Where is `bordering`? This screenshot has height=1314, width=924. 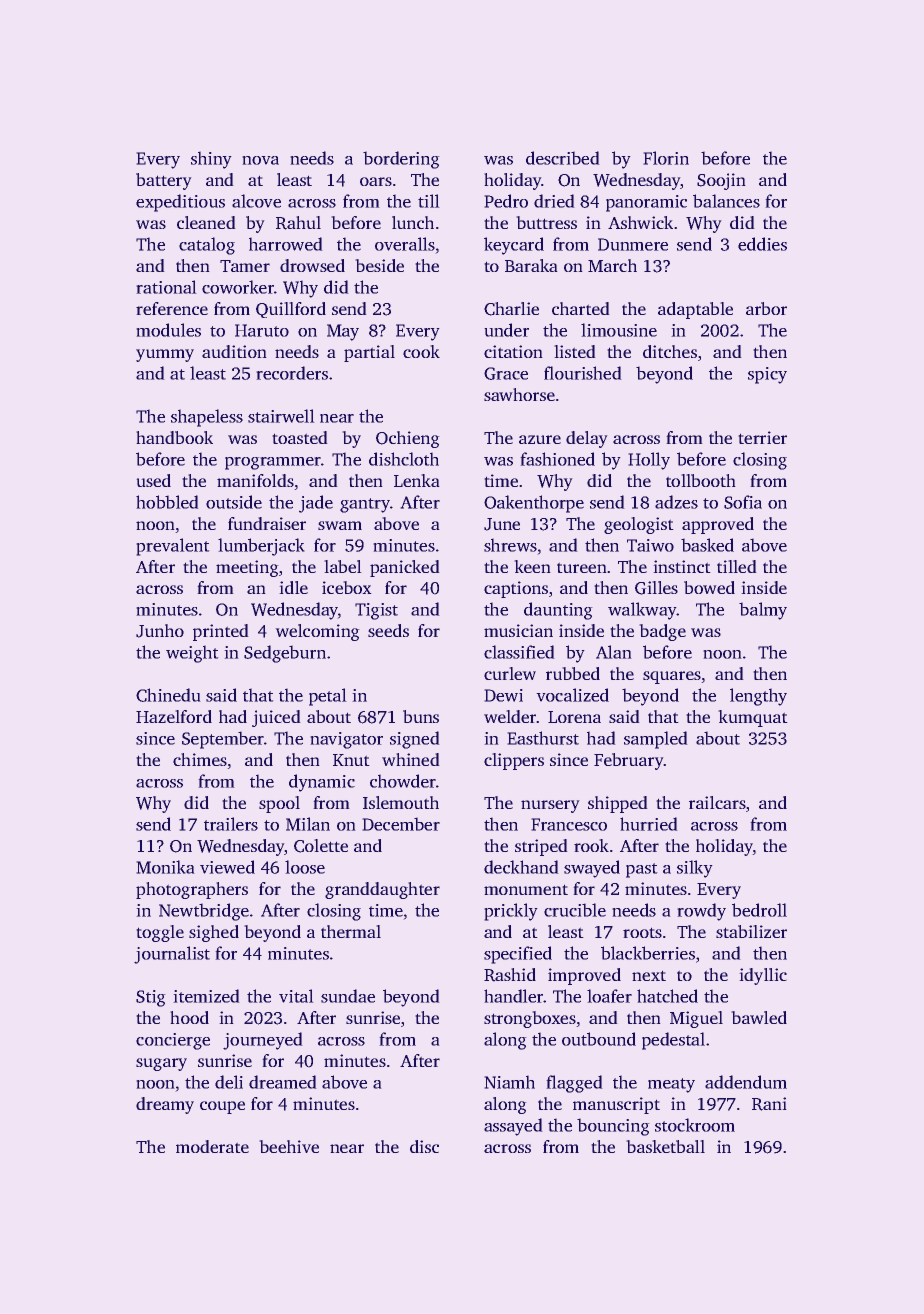
bordering is located at coordinates (401, 160).
